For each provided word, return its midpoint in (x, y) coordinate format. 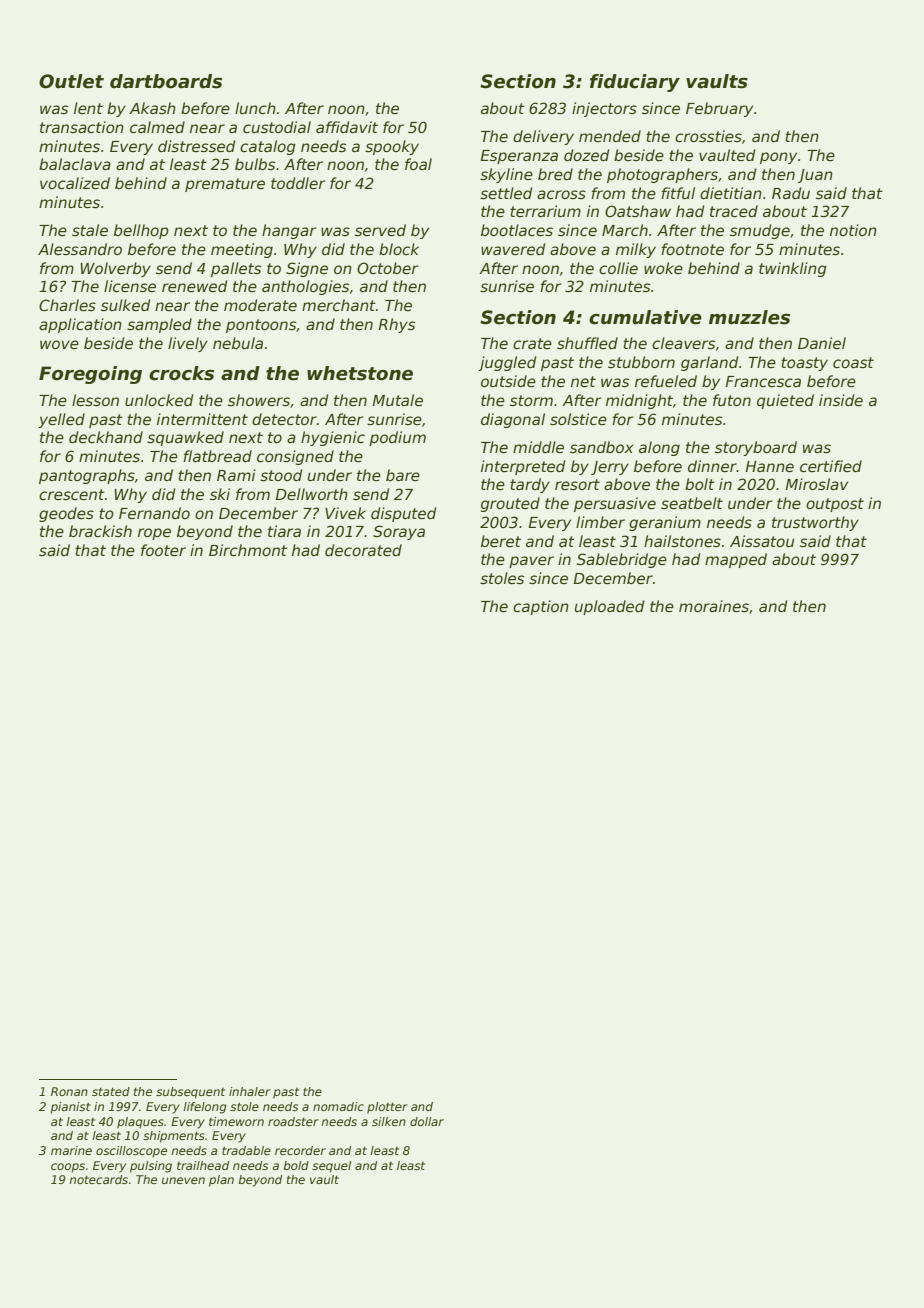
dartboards (166, 81)
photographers (662, 175)
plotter (387, 1108)
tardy (530, 485)
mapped (736, 560)
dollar (427, 1121)
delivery (543, 137)
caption (541, 607)
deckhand (106, 437)
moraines (714, 606)
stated (111, 1091)
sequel (331, 1167)
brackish (100, 531)
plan (221, 1181)
